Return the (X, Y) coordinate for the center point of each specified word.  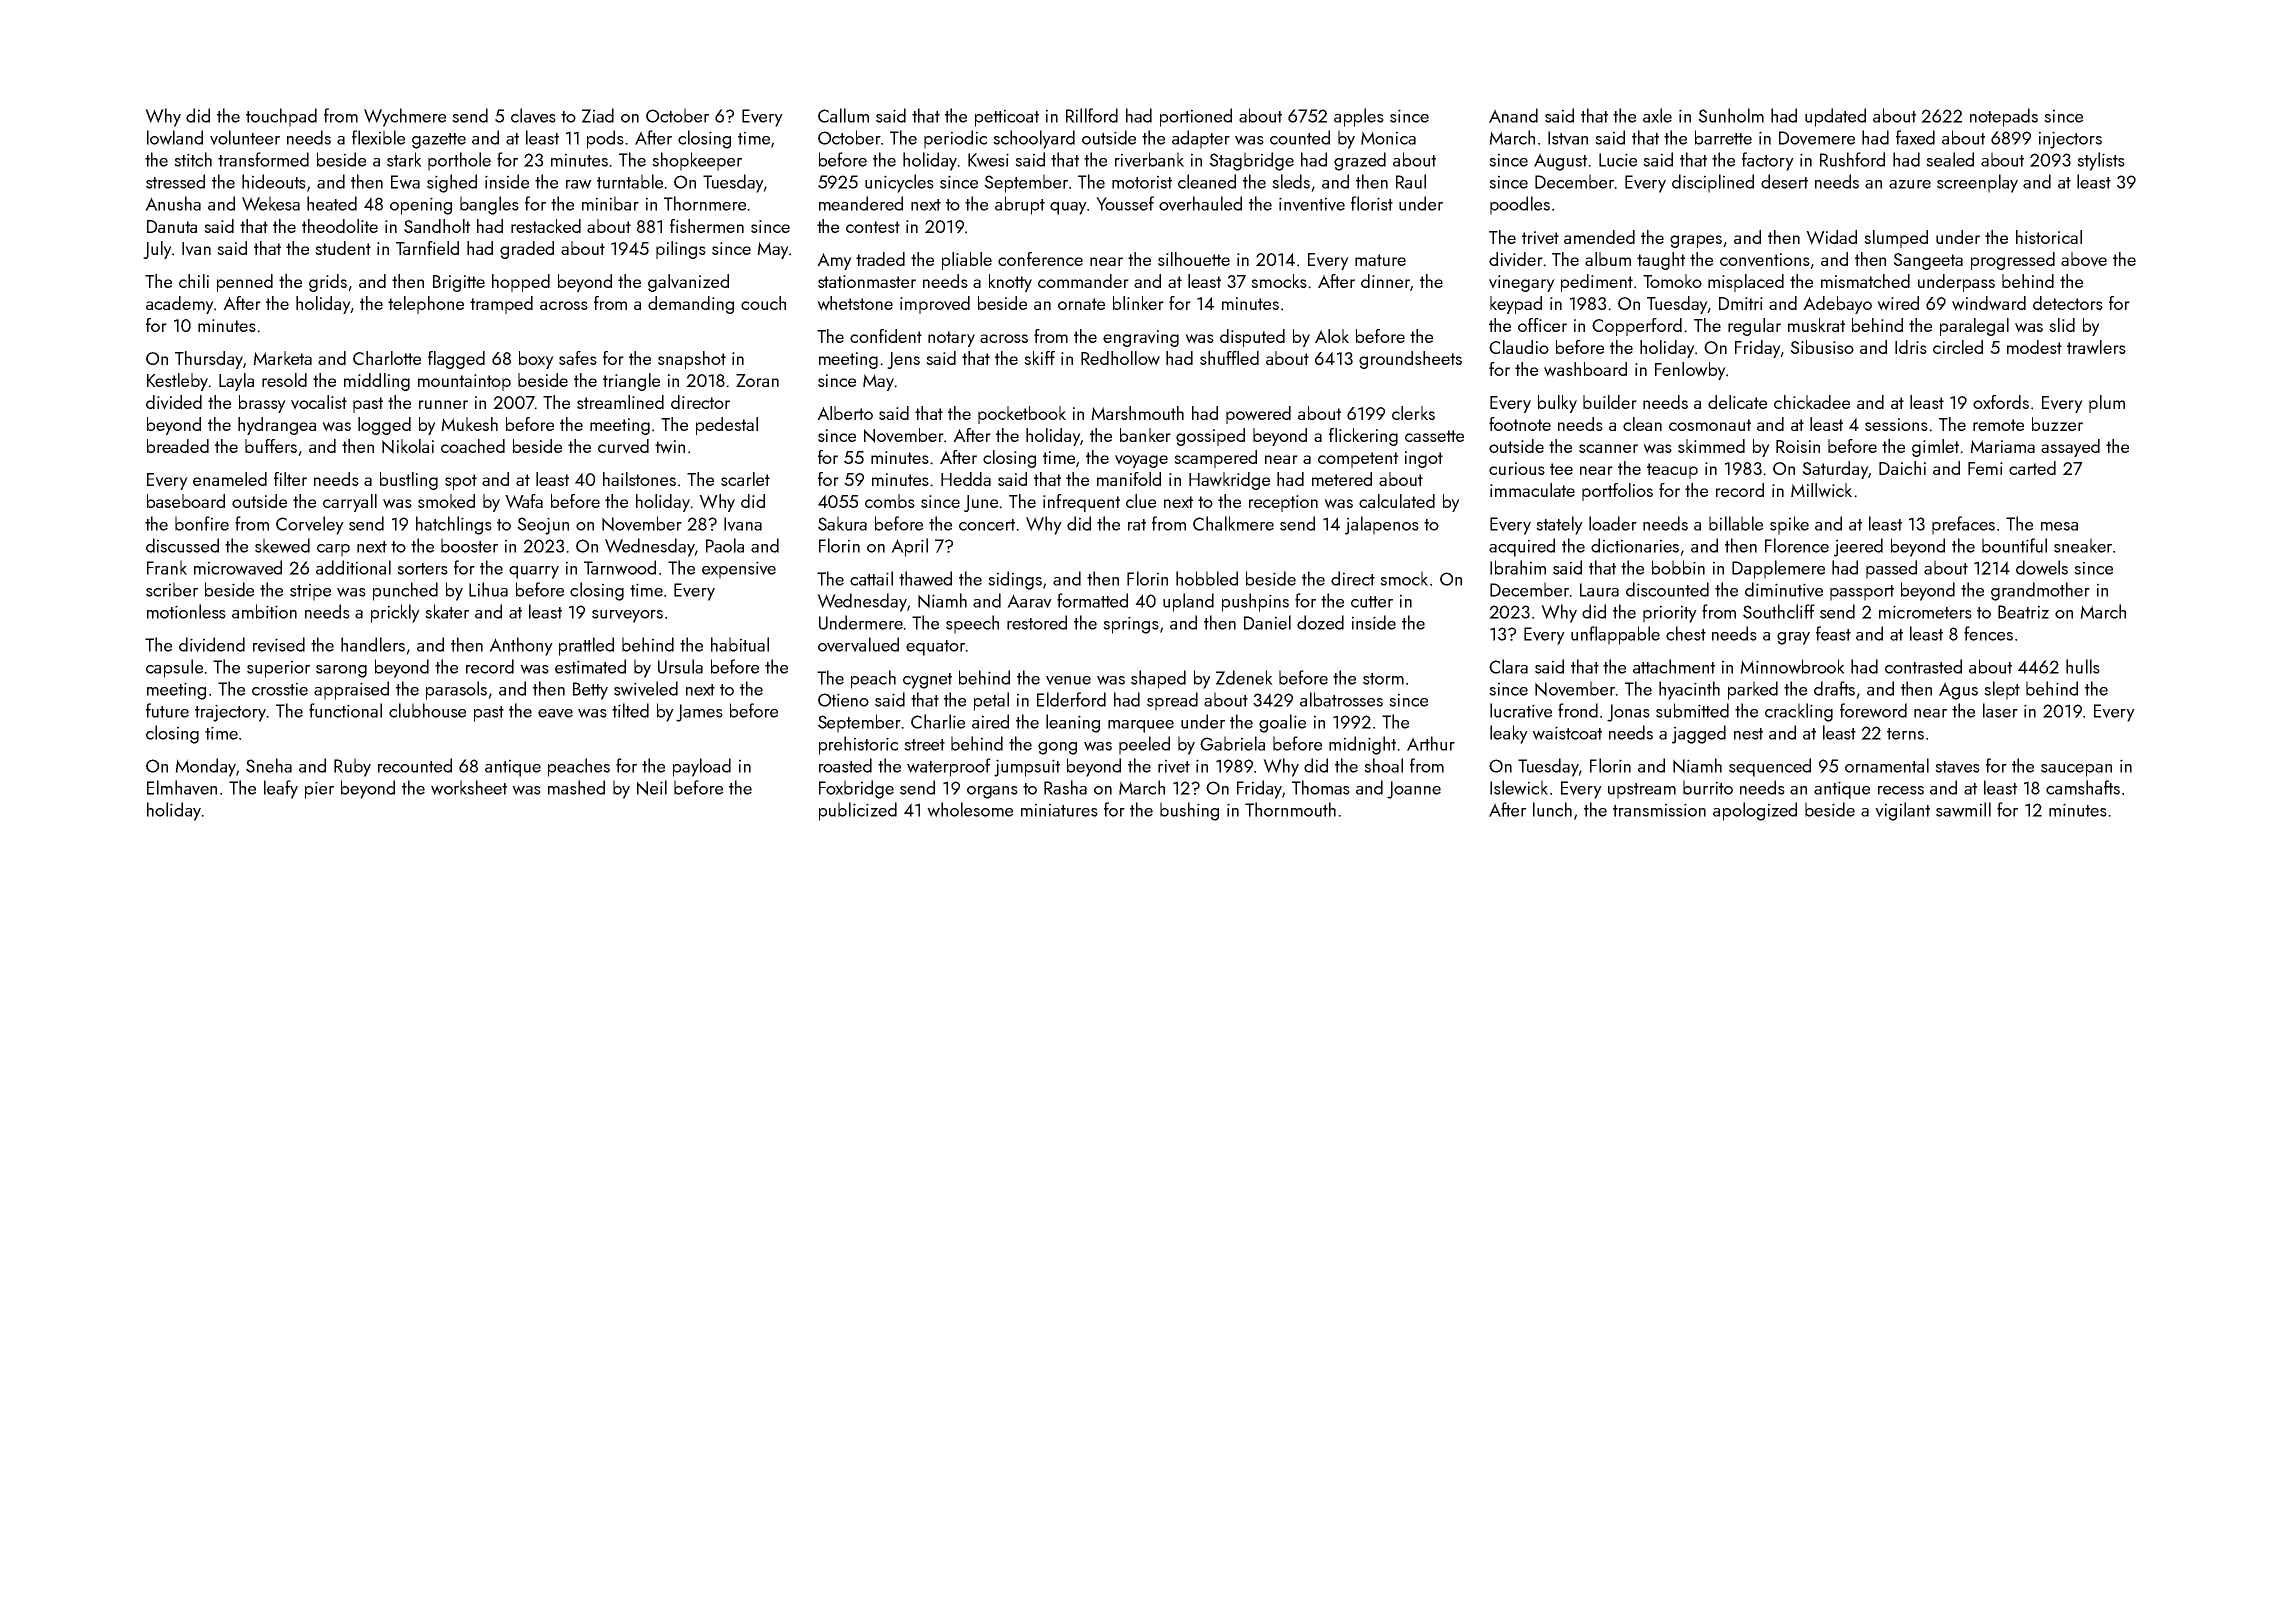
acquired (1522, 547)
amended (1599, 237)
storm (1383, 679)
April (909, 547)
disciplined (1713, 183)
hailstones (639, 479)
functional (345, 710)
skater (447, 611)
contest (873, 227)
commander (1083, 281)
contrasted (1923, 666)
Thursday (209, 360)
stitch (193, 159)
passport (1862, 593)
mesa (2059, 526)
